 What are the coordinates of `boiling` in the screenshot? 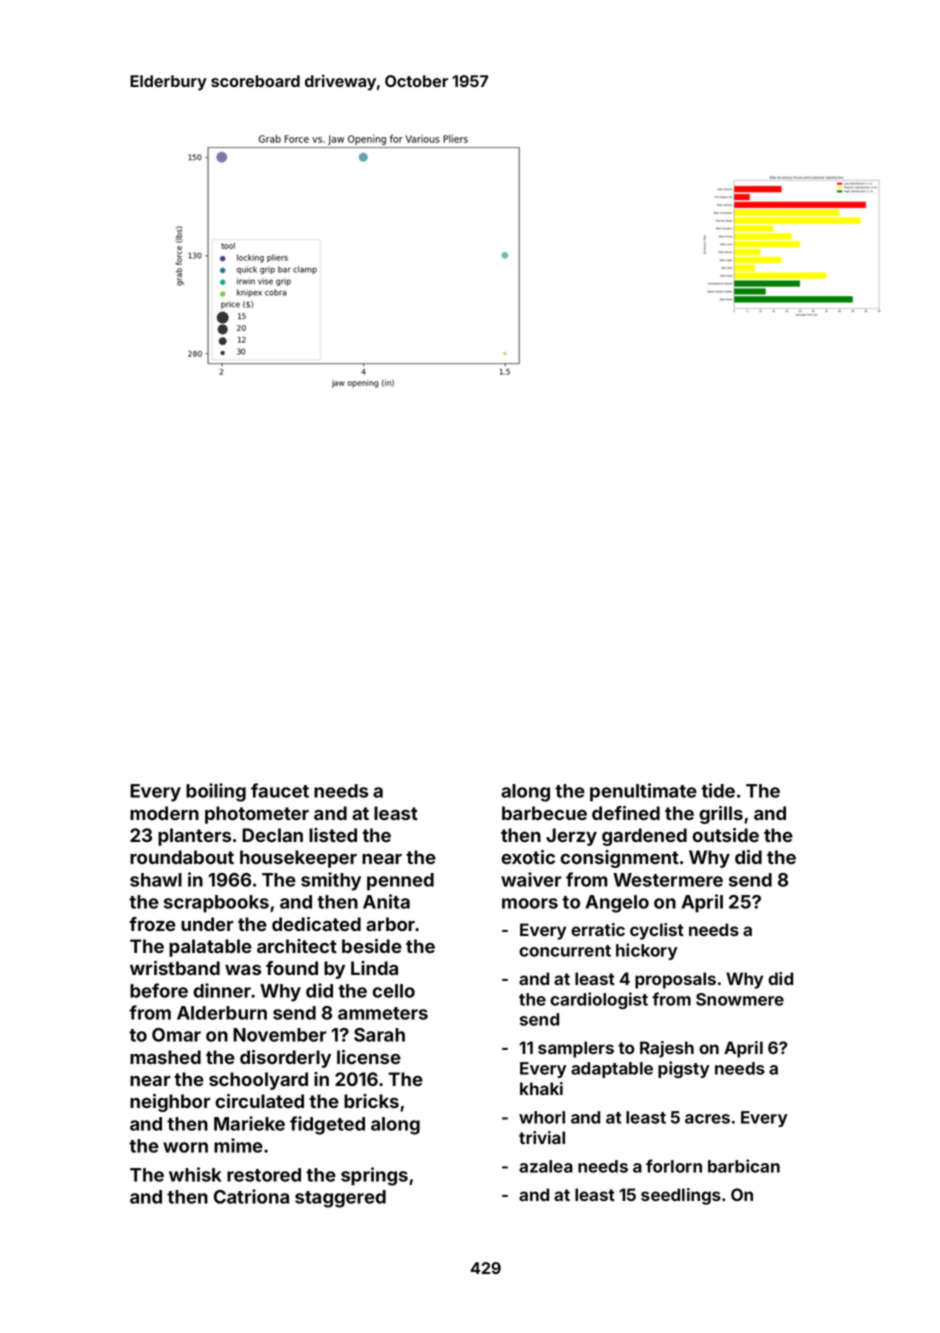 It's located at (216, 792).
